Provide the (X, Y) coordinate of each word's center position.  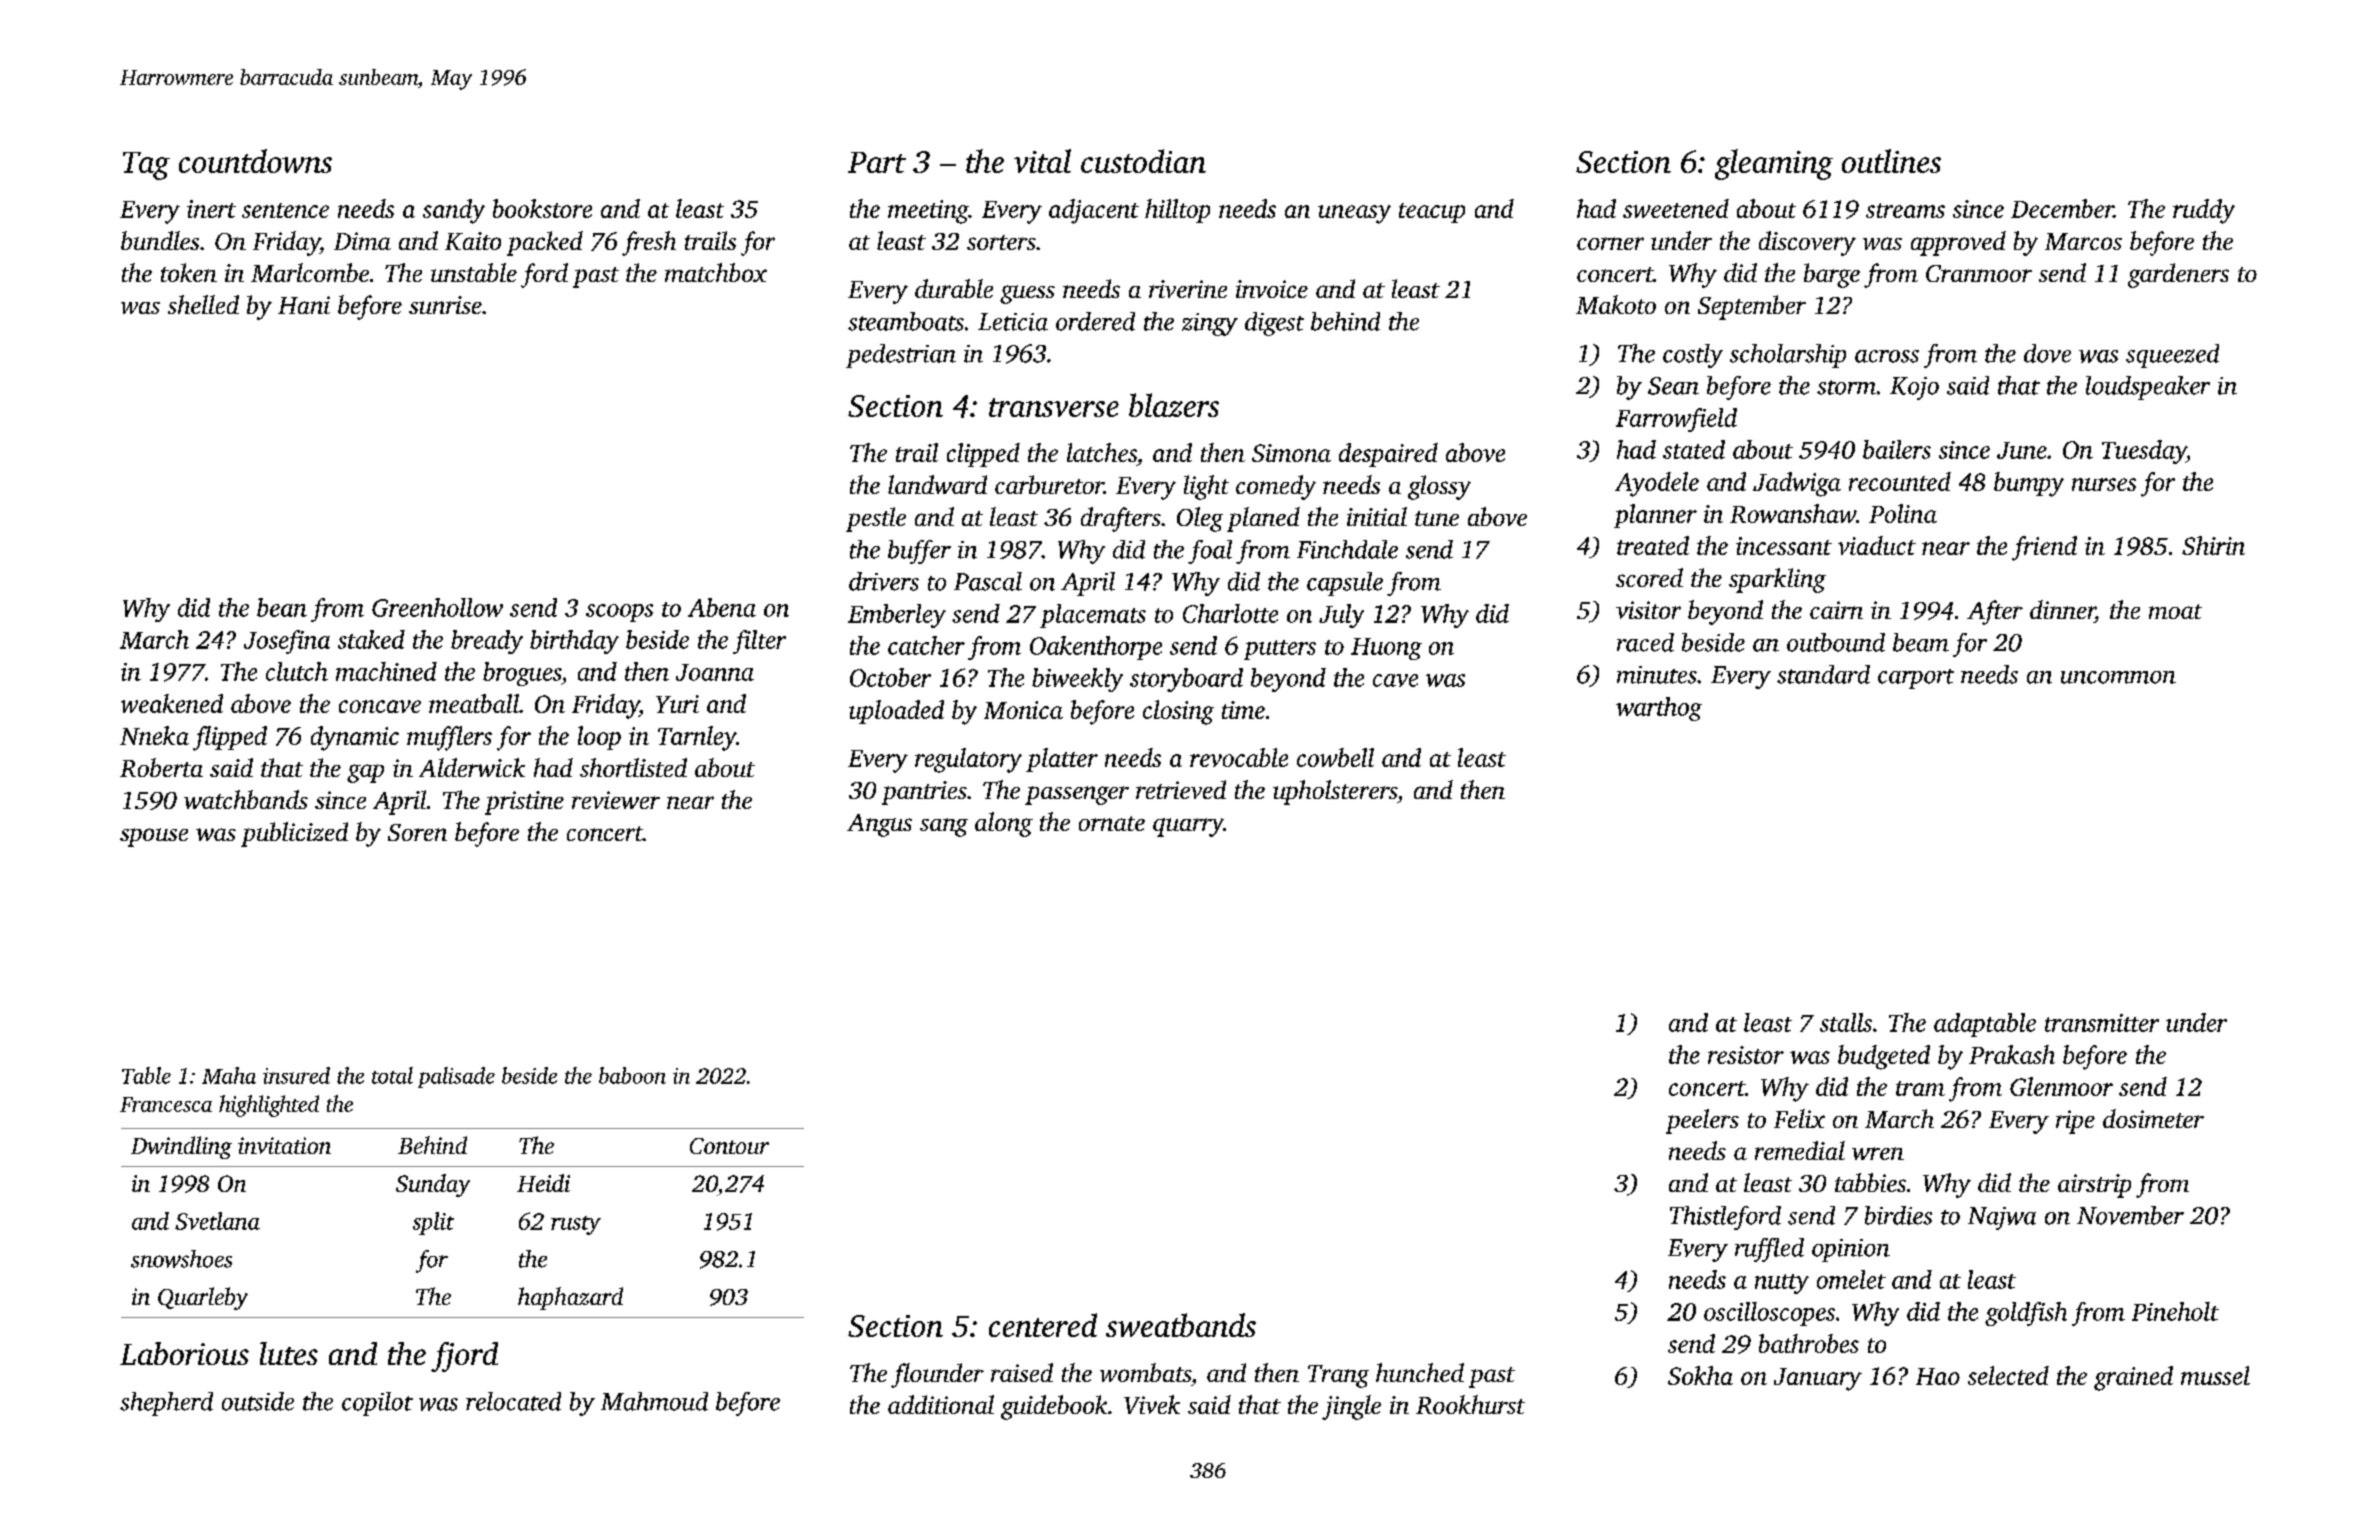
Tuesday (2144, 452)
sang (944, 827)
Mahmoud (654, 1401)
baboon (632, 1075)
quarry (1188, 827)
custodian (1143, 161)
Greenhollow (437, 607)
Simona (1291, 453)
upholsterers (1335, 792)
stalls (1846, 1022)
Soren (417, 832)
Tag (146, 166)
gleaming (1774, 164)
